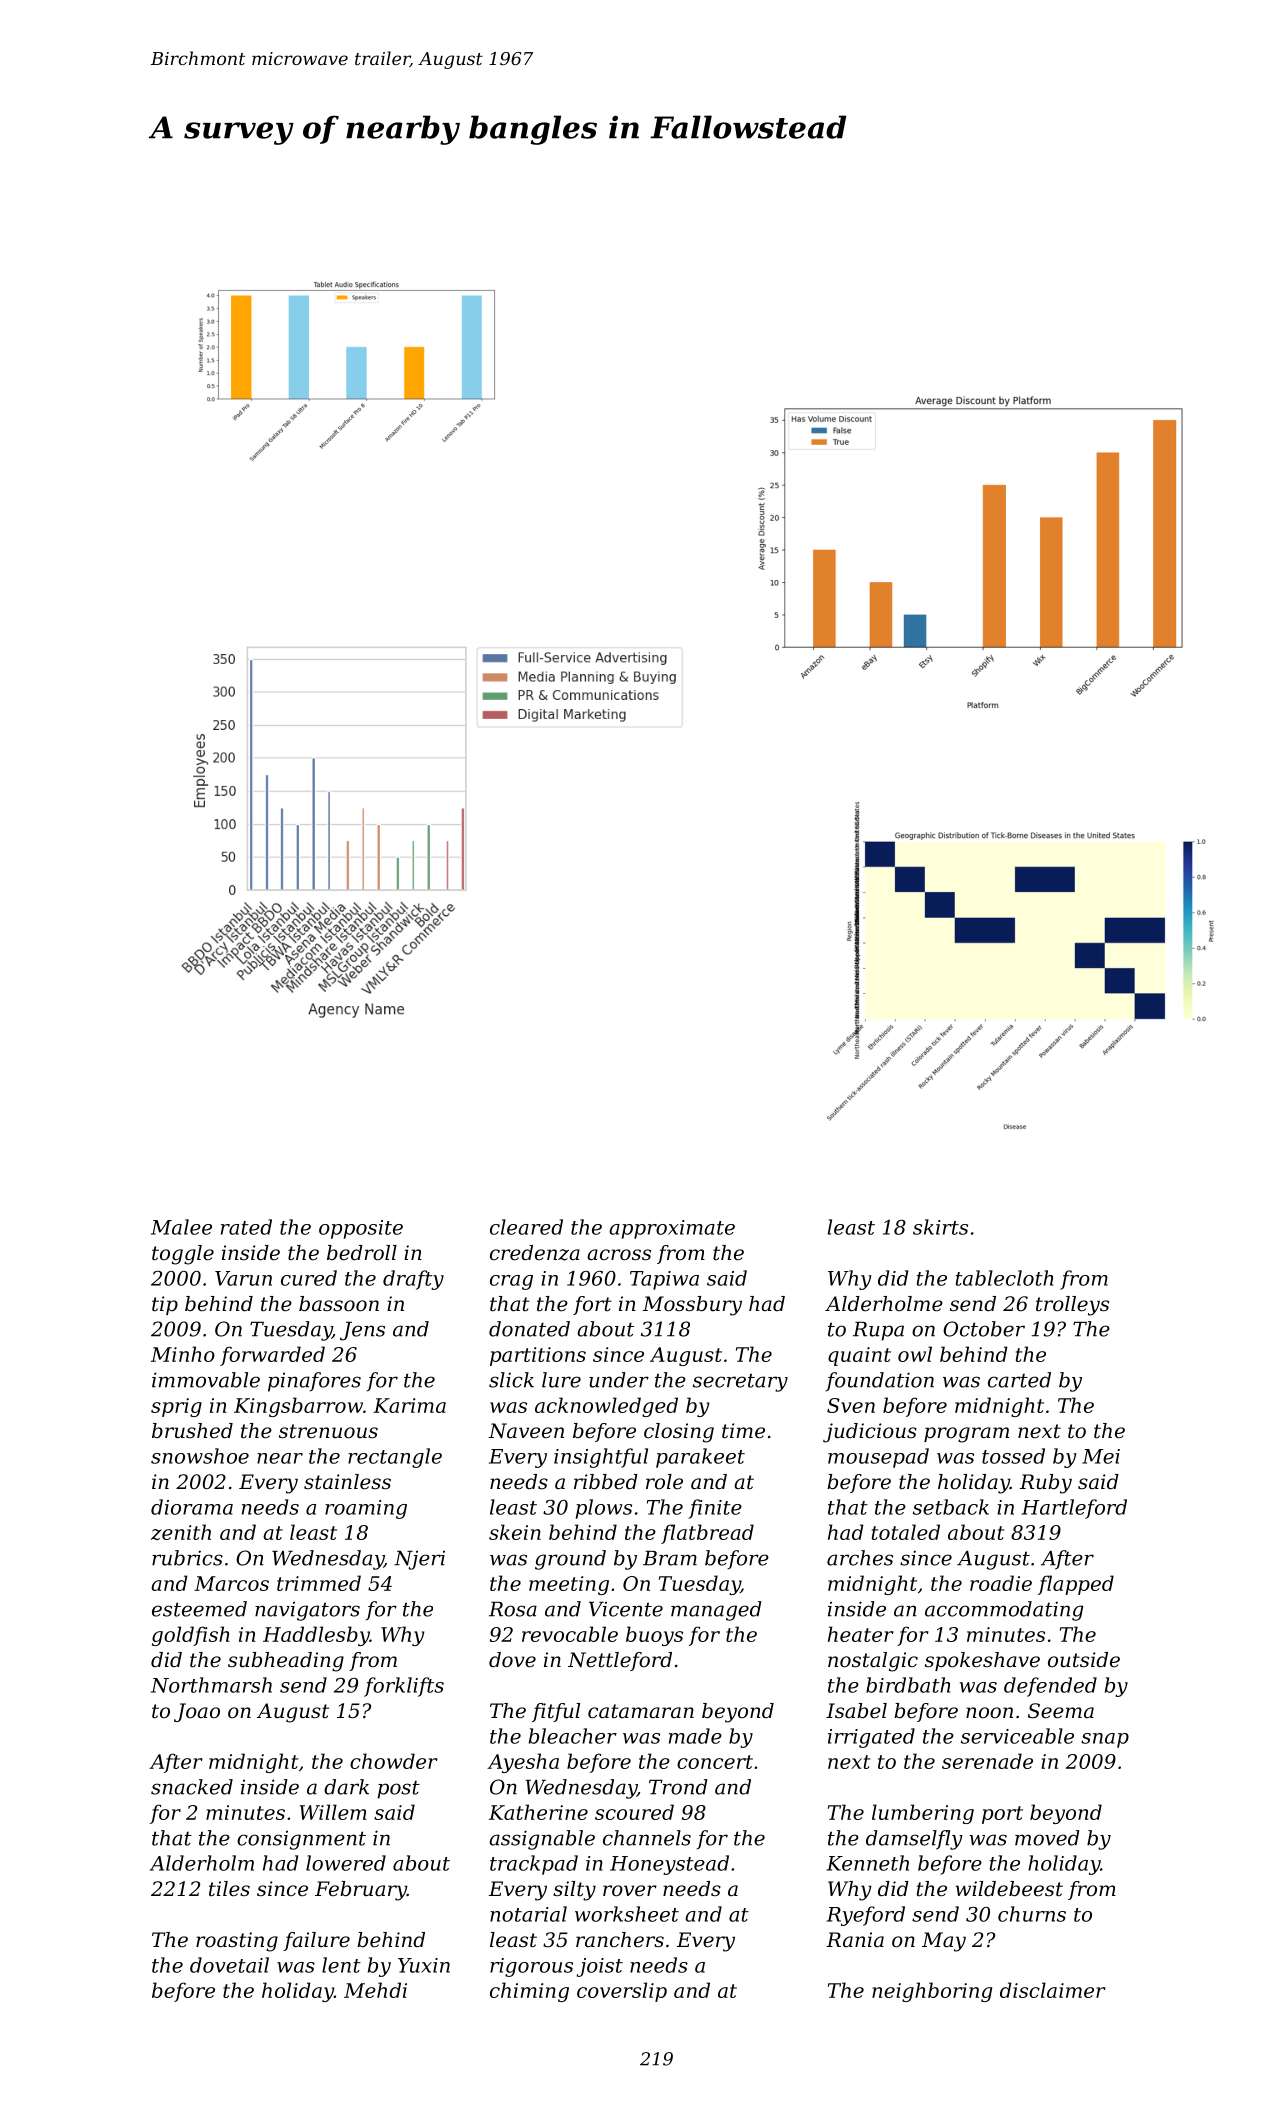 The image size is (1280, 2109). Describe the element at coordinates (328, 1431) in the screenshot. I see `strenuous` at that location.
